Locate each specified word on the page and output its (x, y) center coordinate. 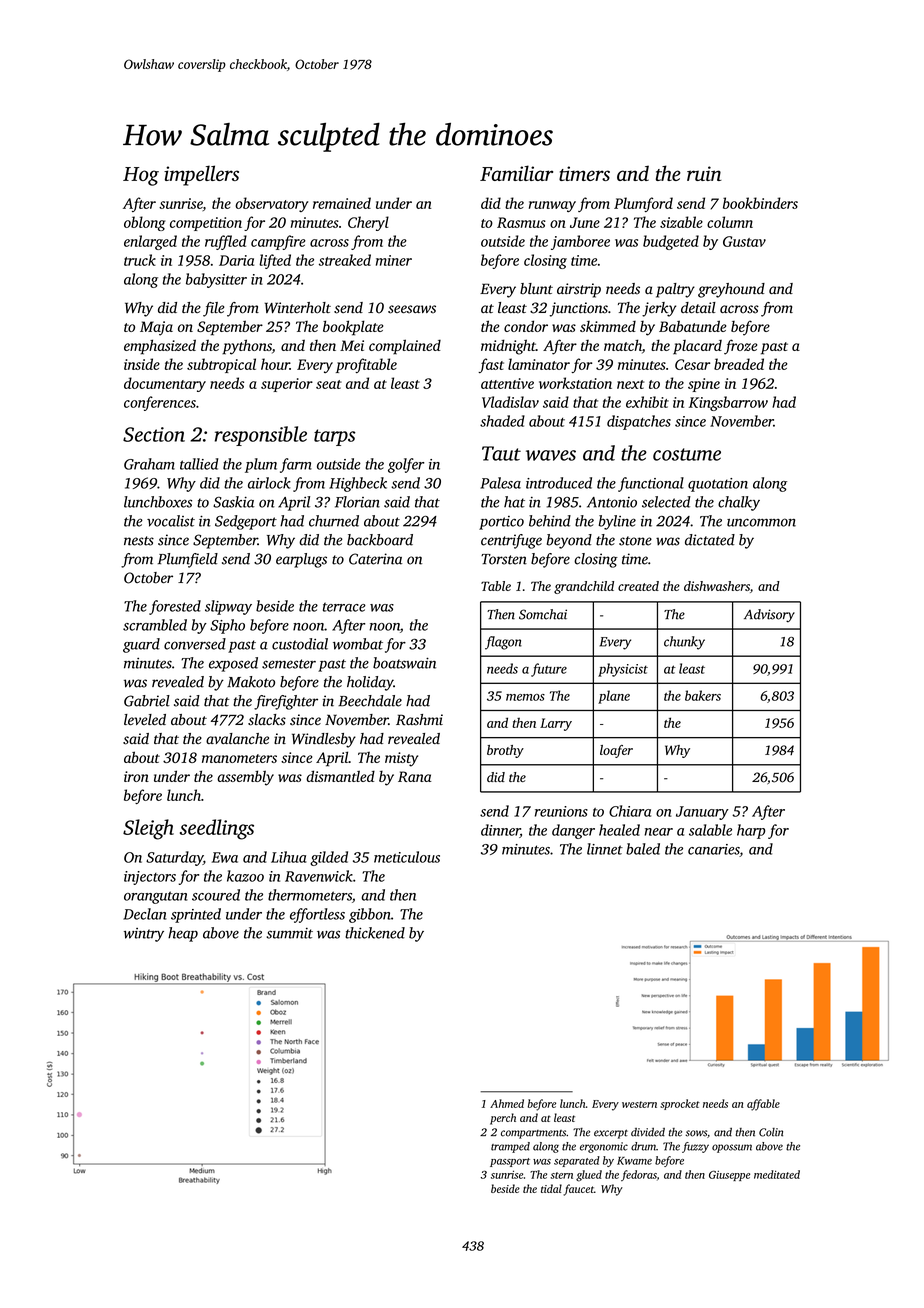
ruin (704, 173)
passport (510, 1162)
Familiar (516, 173)
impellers (201, 175)
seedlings (217, 829)
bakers (703, 695)
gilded (329, 858)
